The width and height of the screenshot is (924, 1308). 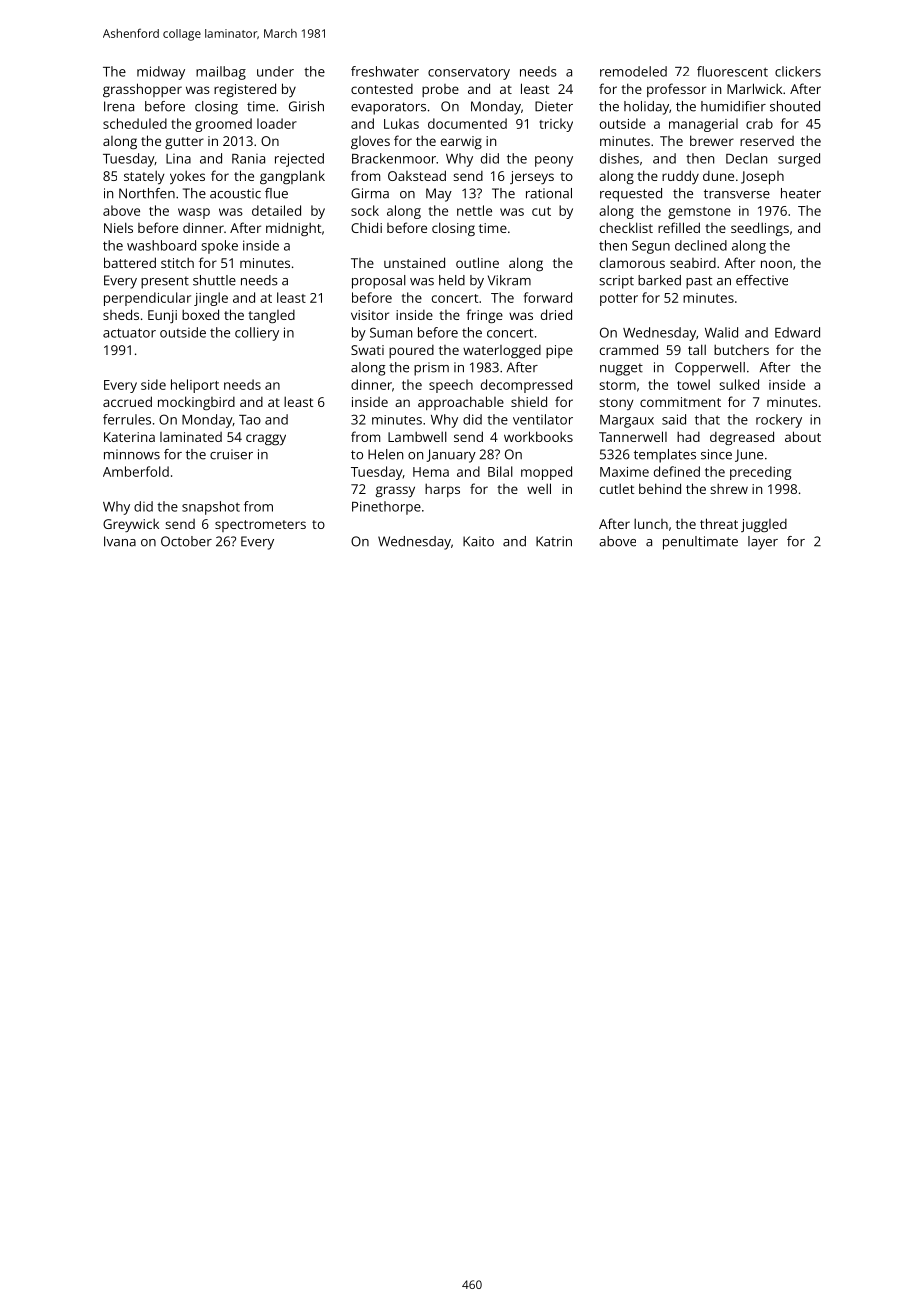 What do you see at coordinates (795, 106) in the screenshot?
I see `shouted` at bounding box center [795, 106].
